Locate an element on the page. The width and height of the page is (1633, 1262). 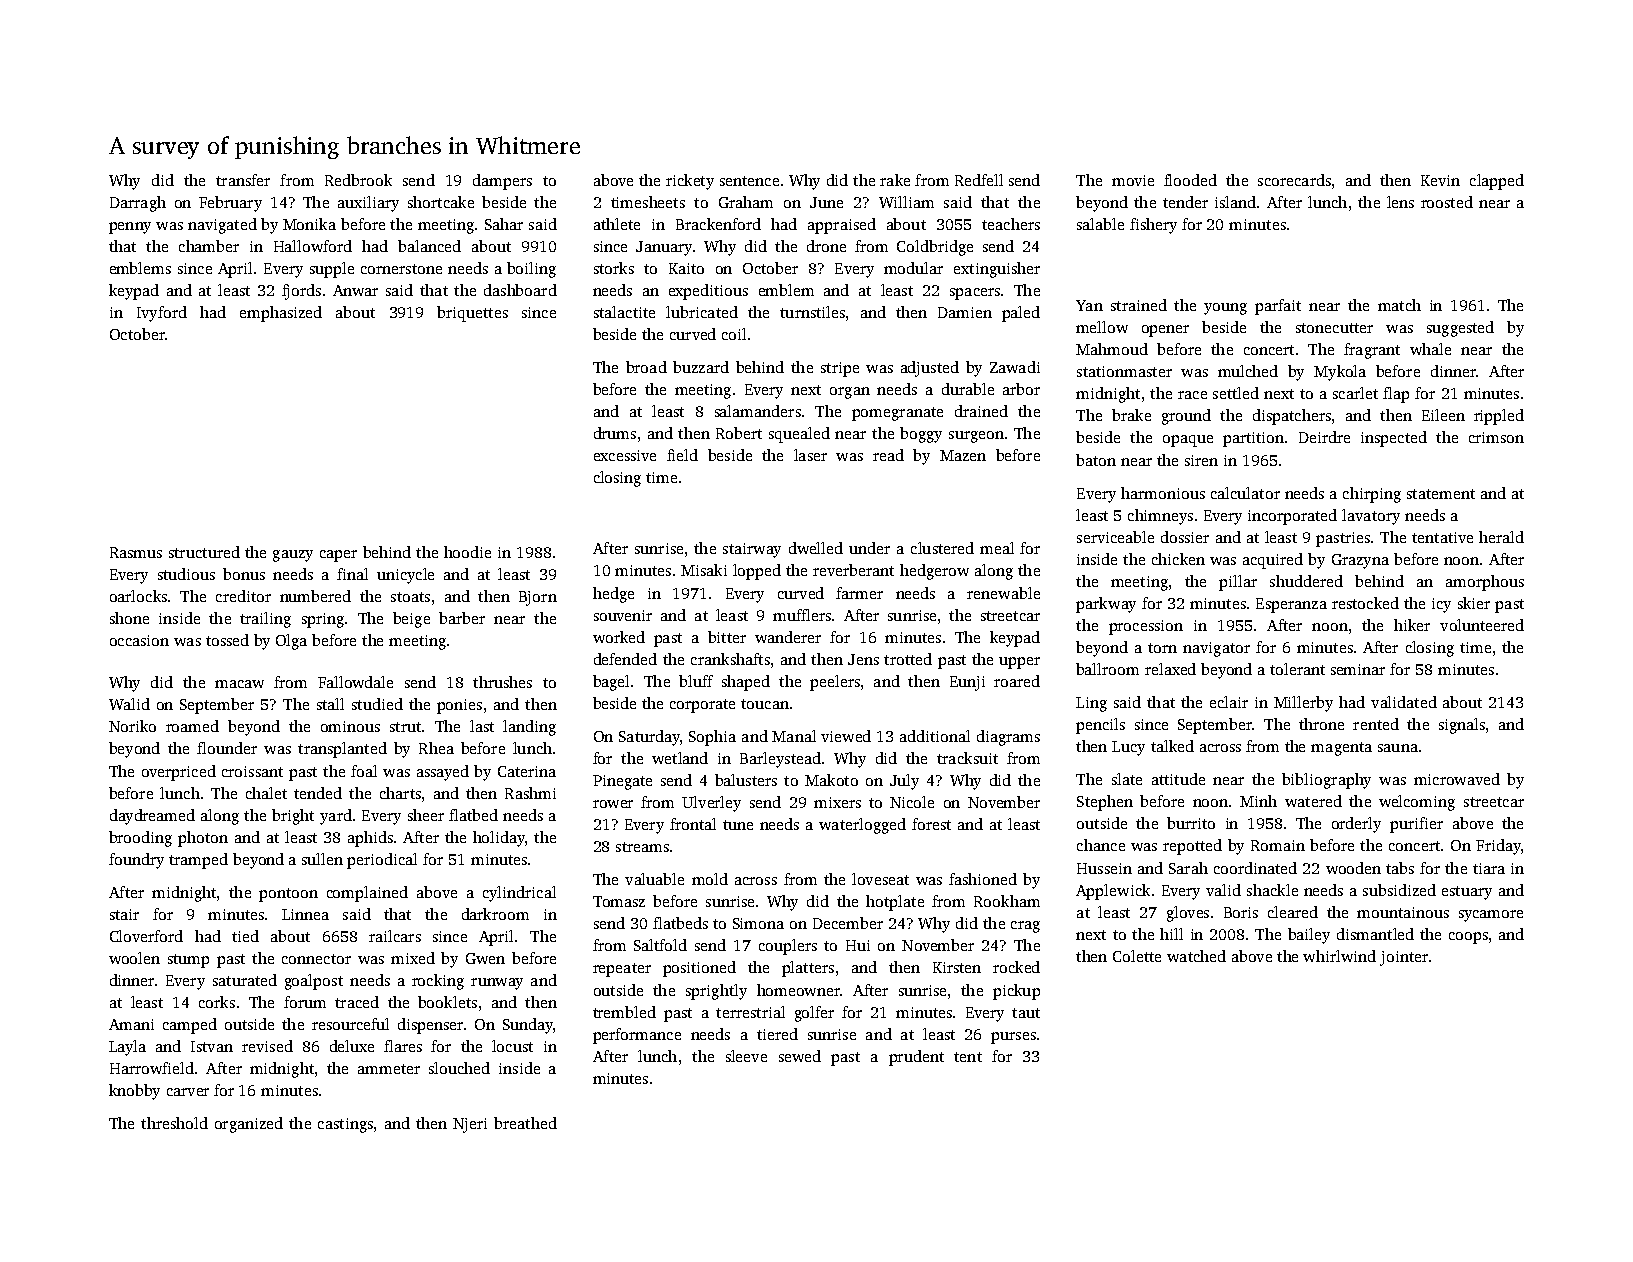
prudent is located at coordinates (916, 1058).
